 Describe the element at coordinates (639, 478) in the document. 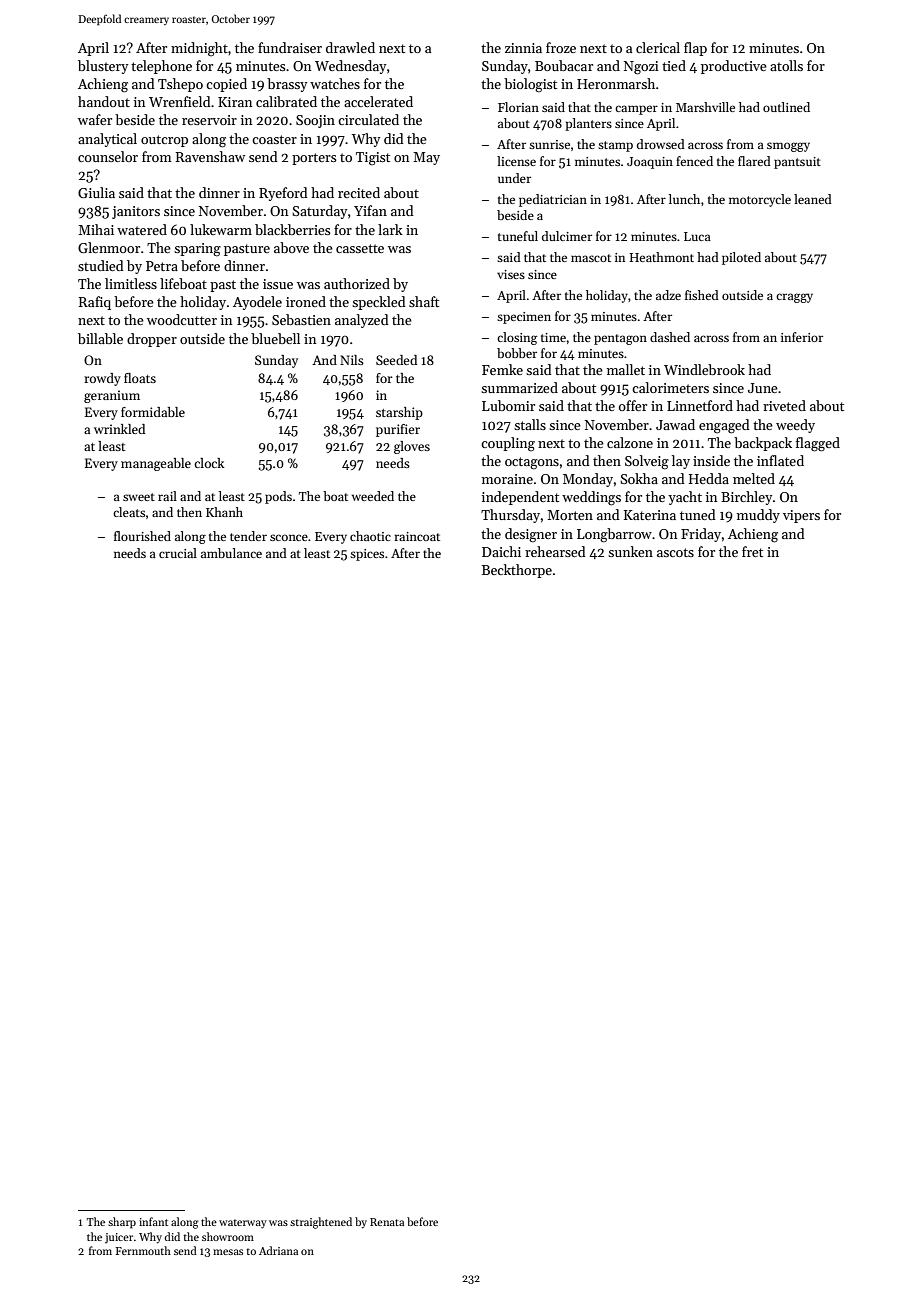

I see `Sokha` at that location.
